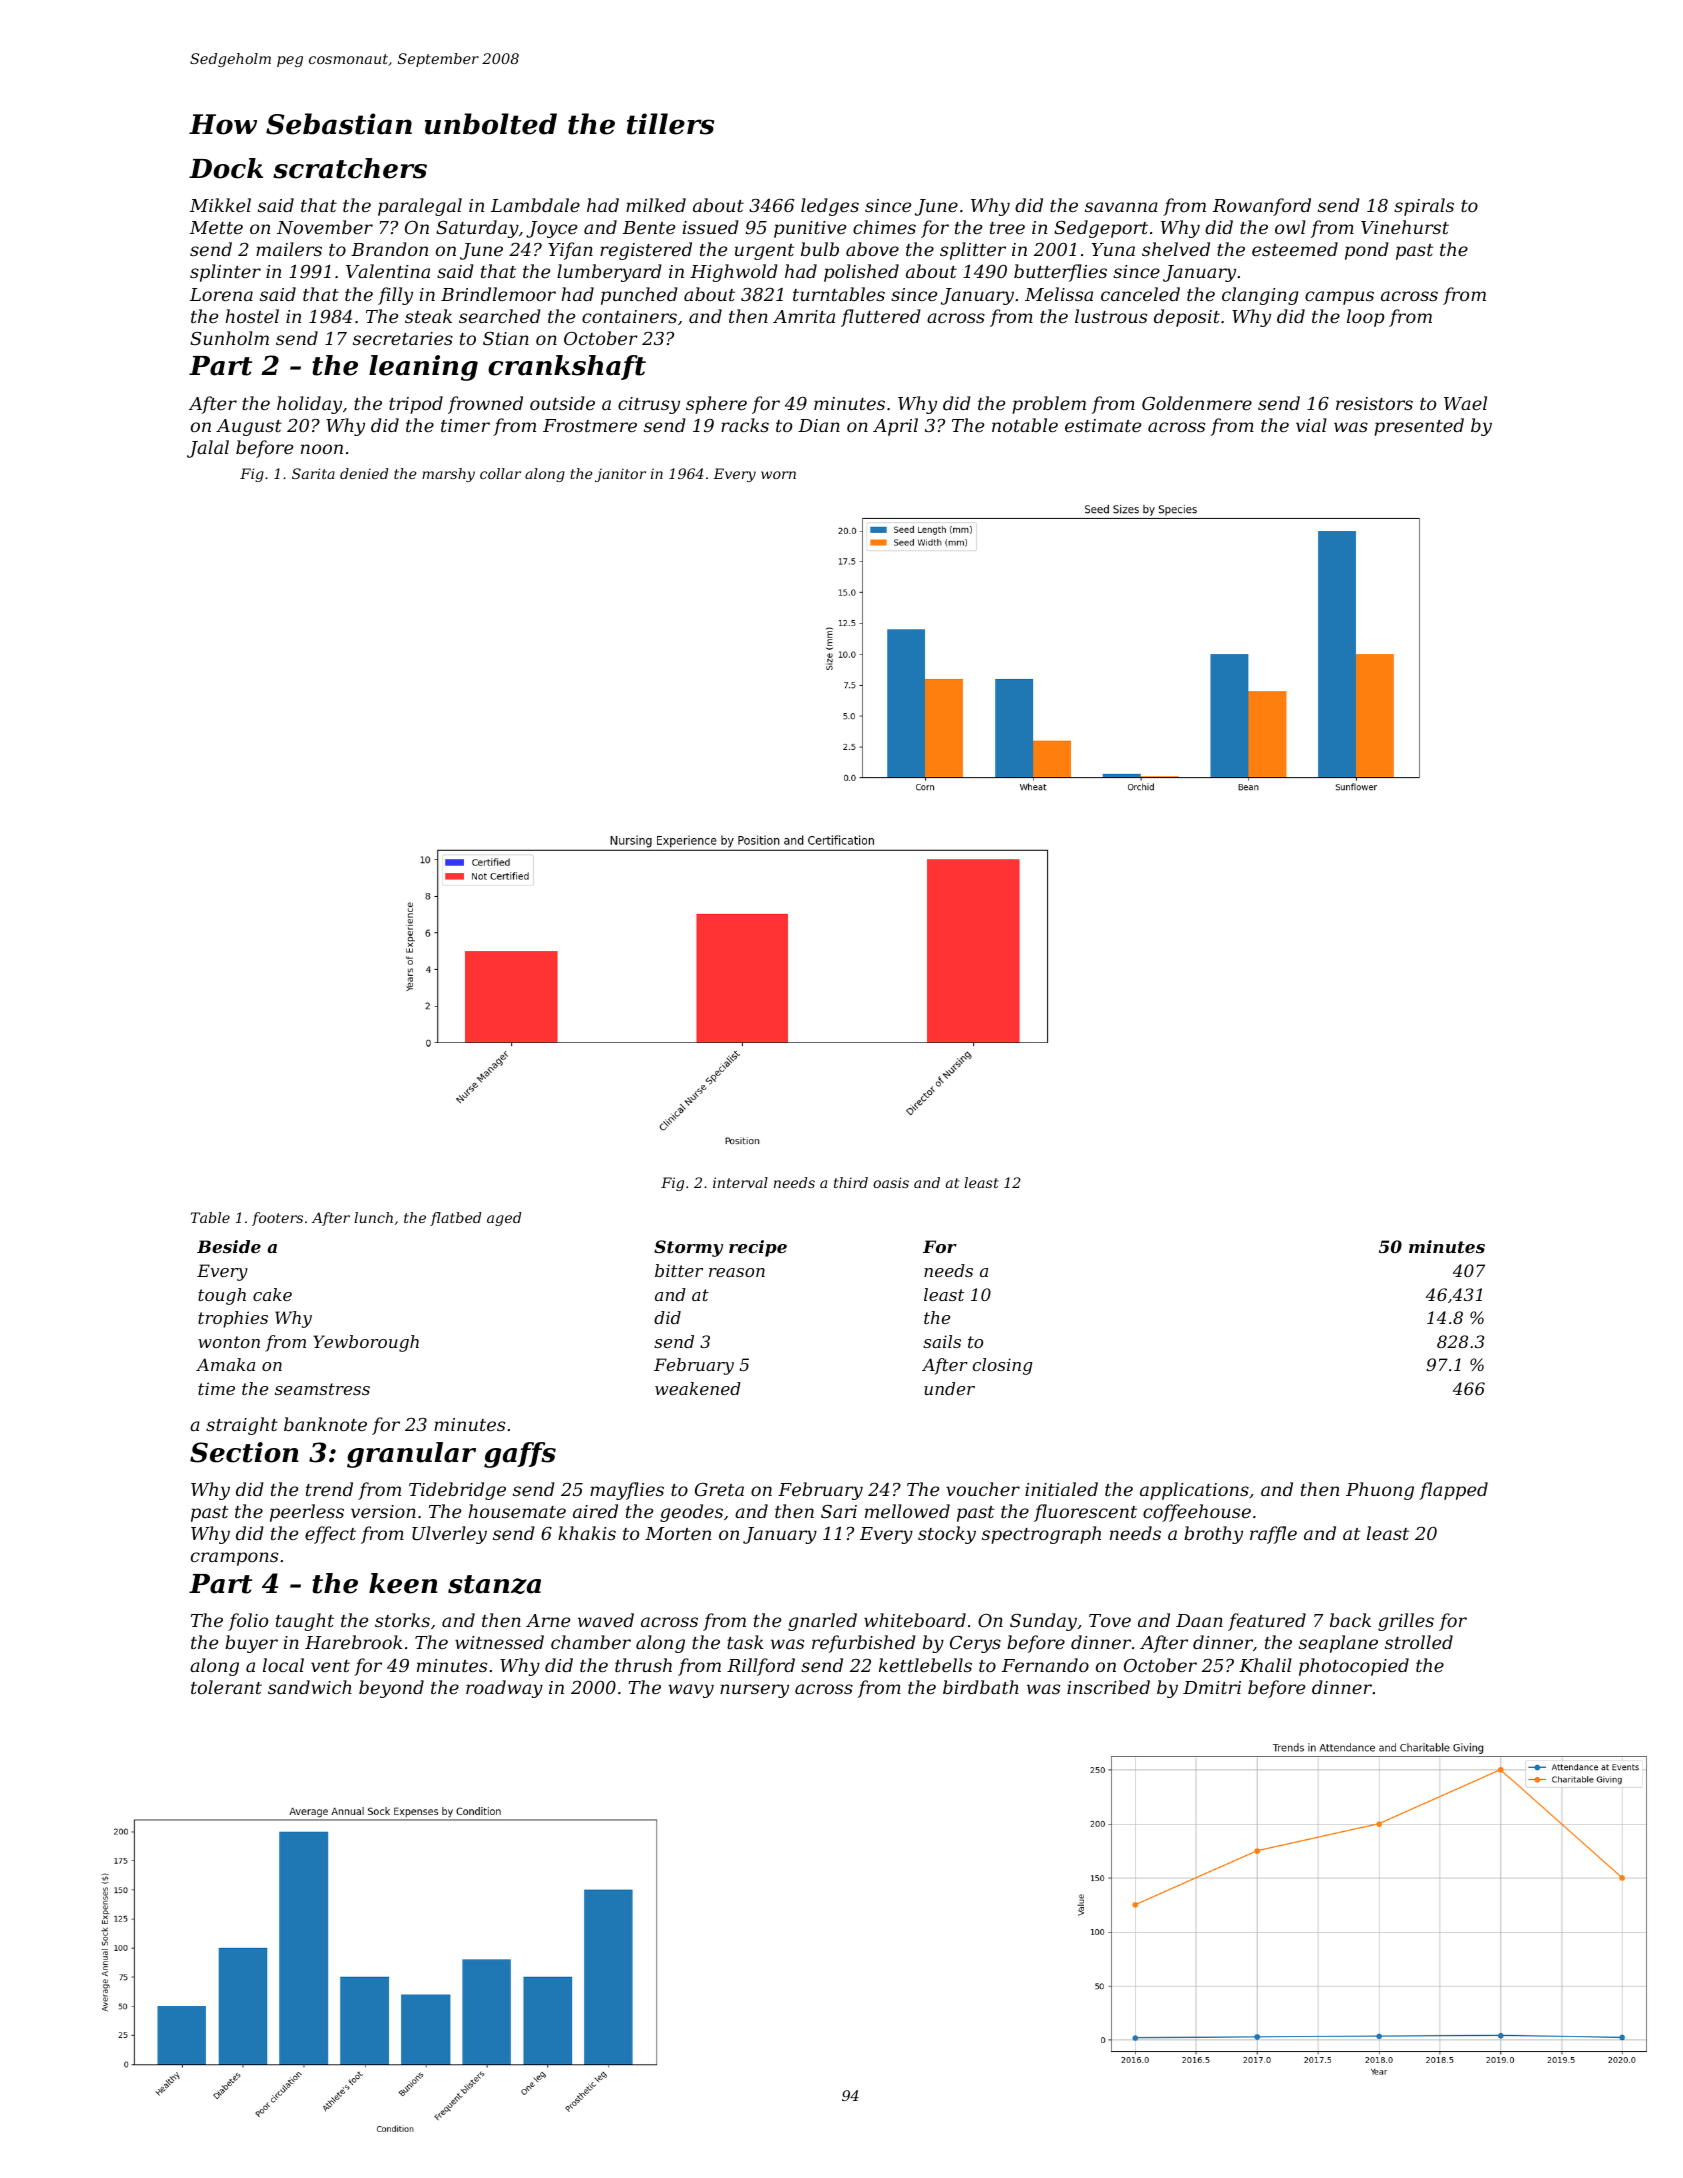 This screenshot has width=1683, height=2178. Describe the element at coordinates (778, 475) in the screenshot. I see `worn` at that location.
